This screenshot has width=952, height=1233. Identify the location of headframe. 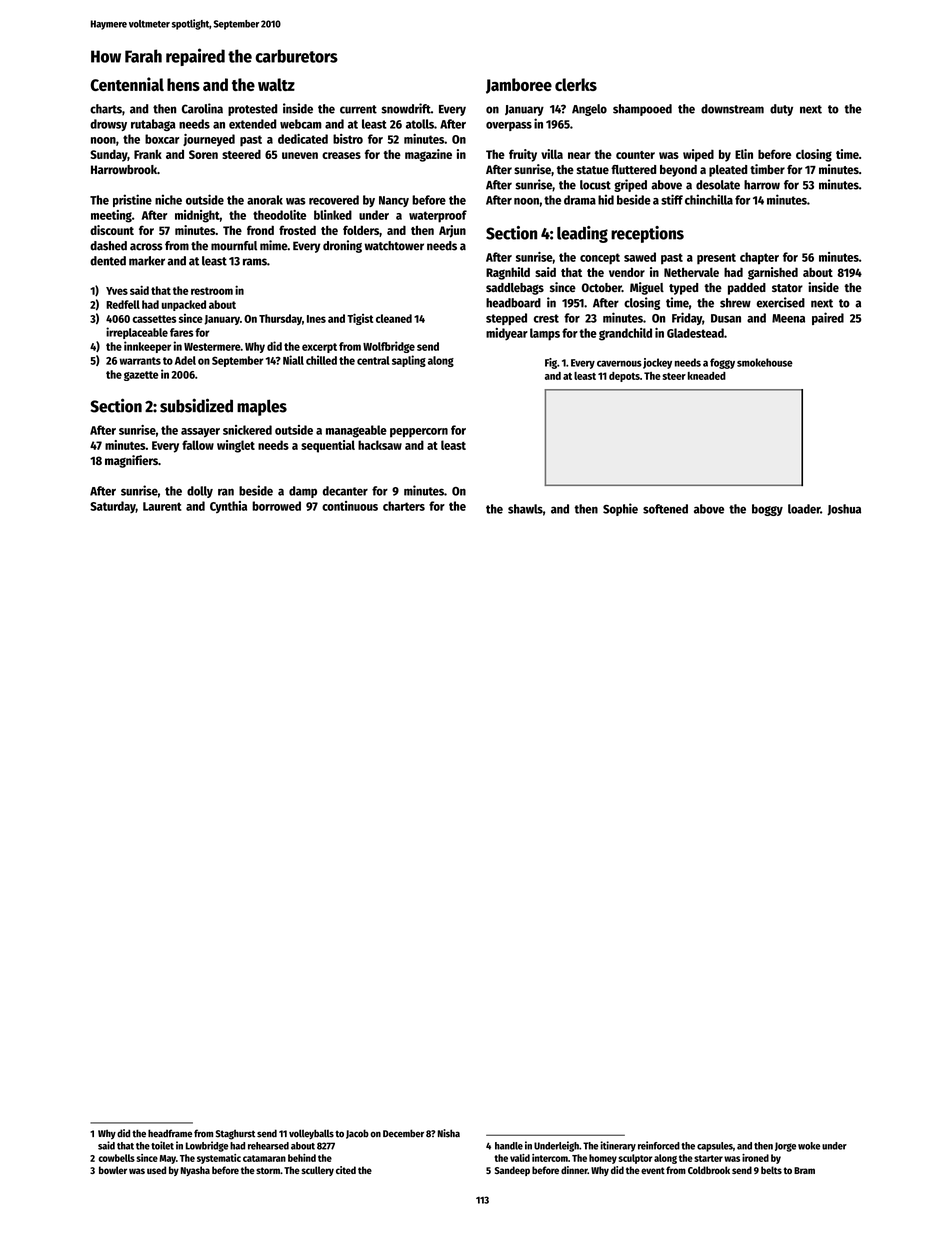
(170, 1133).
